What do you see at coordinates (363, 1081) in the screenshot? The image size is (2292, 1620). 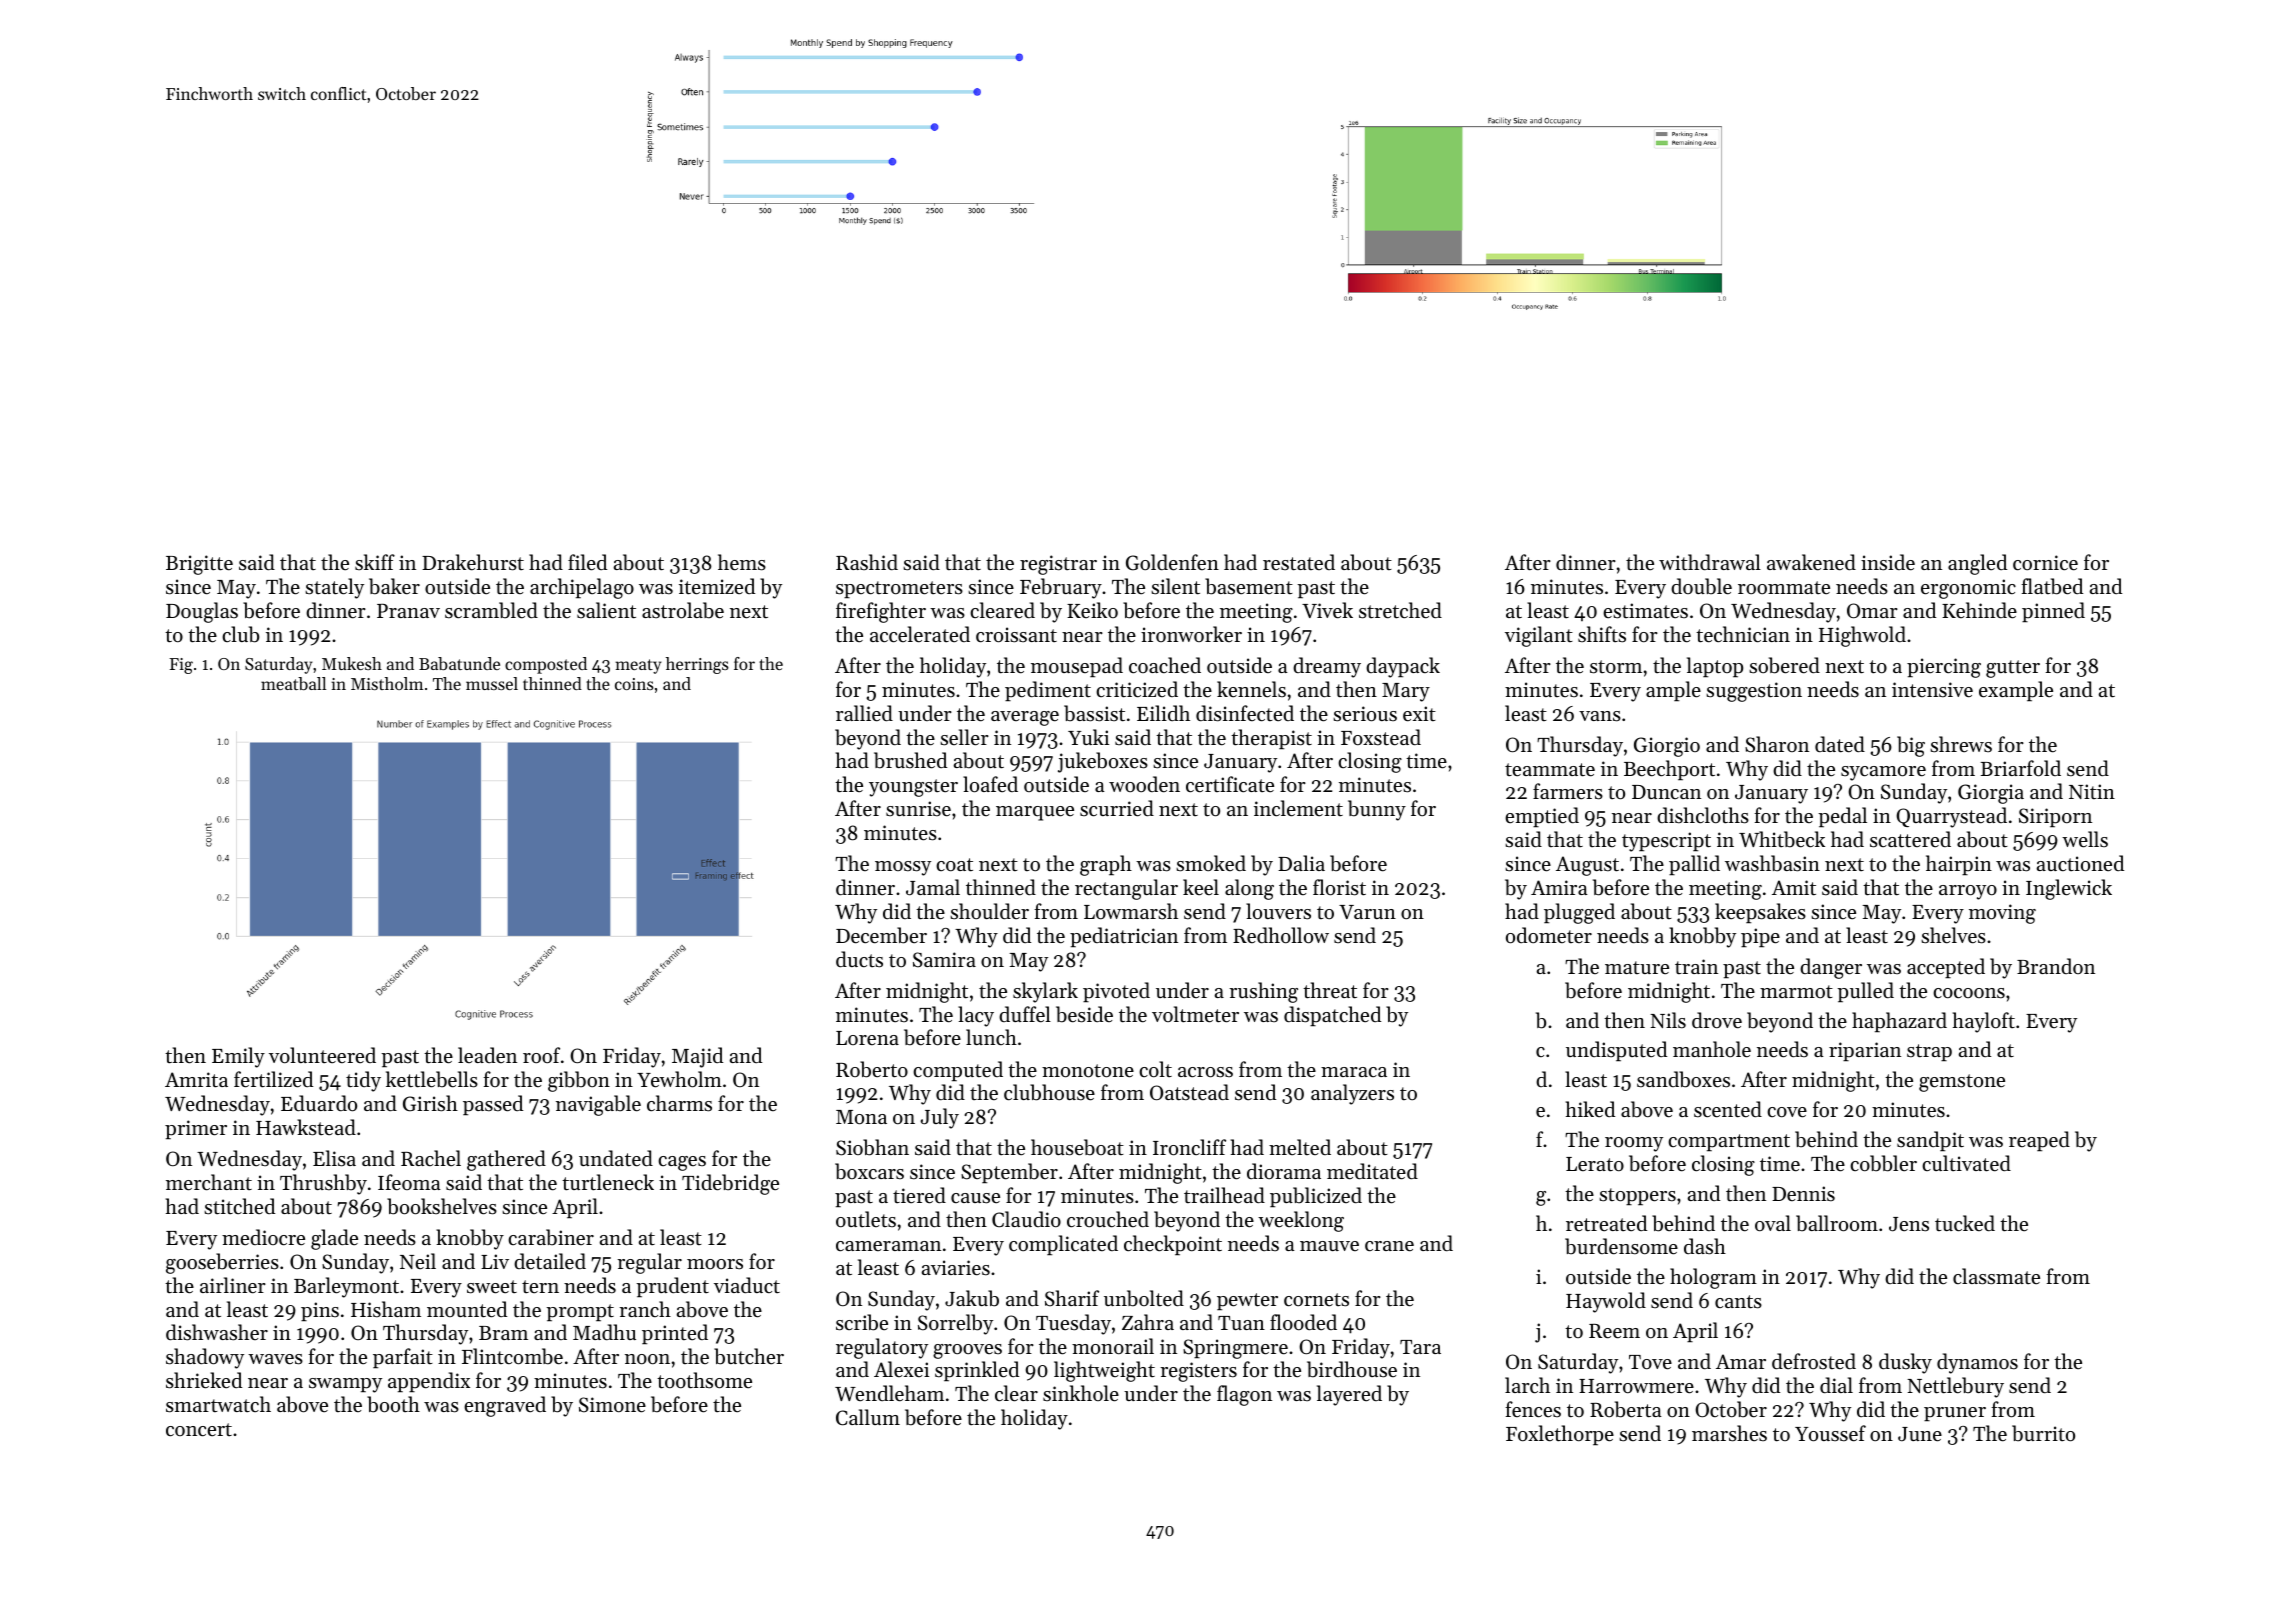 I see `tidy` at bounding box center [363, 1081].
